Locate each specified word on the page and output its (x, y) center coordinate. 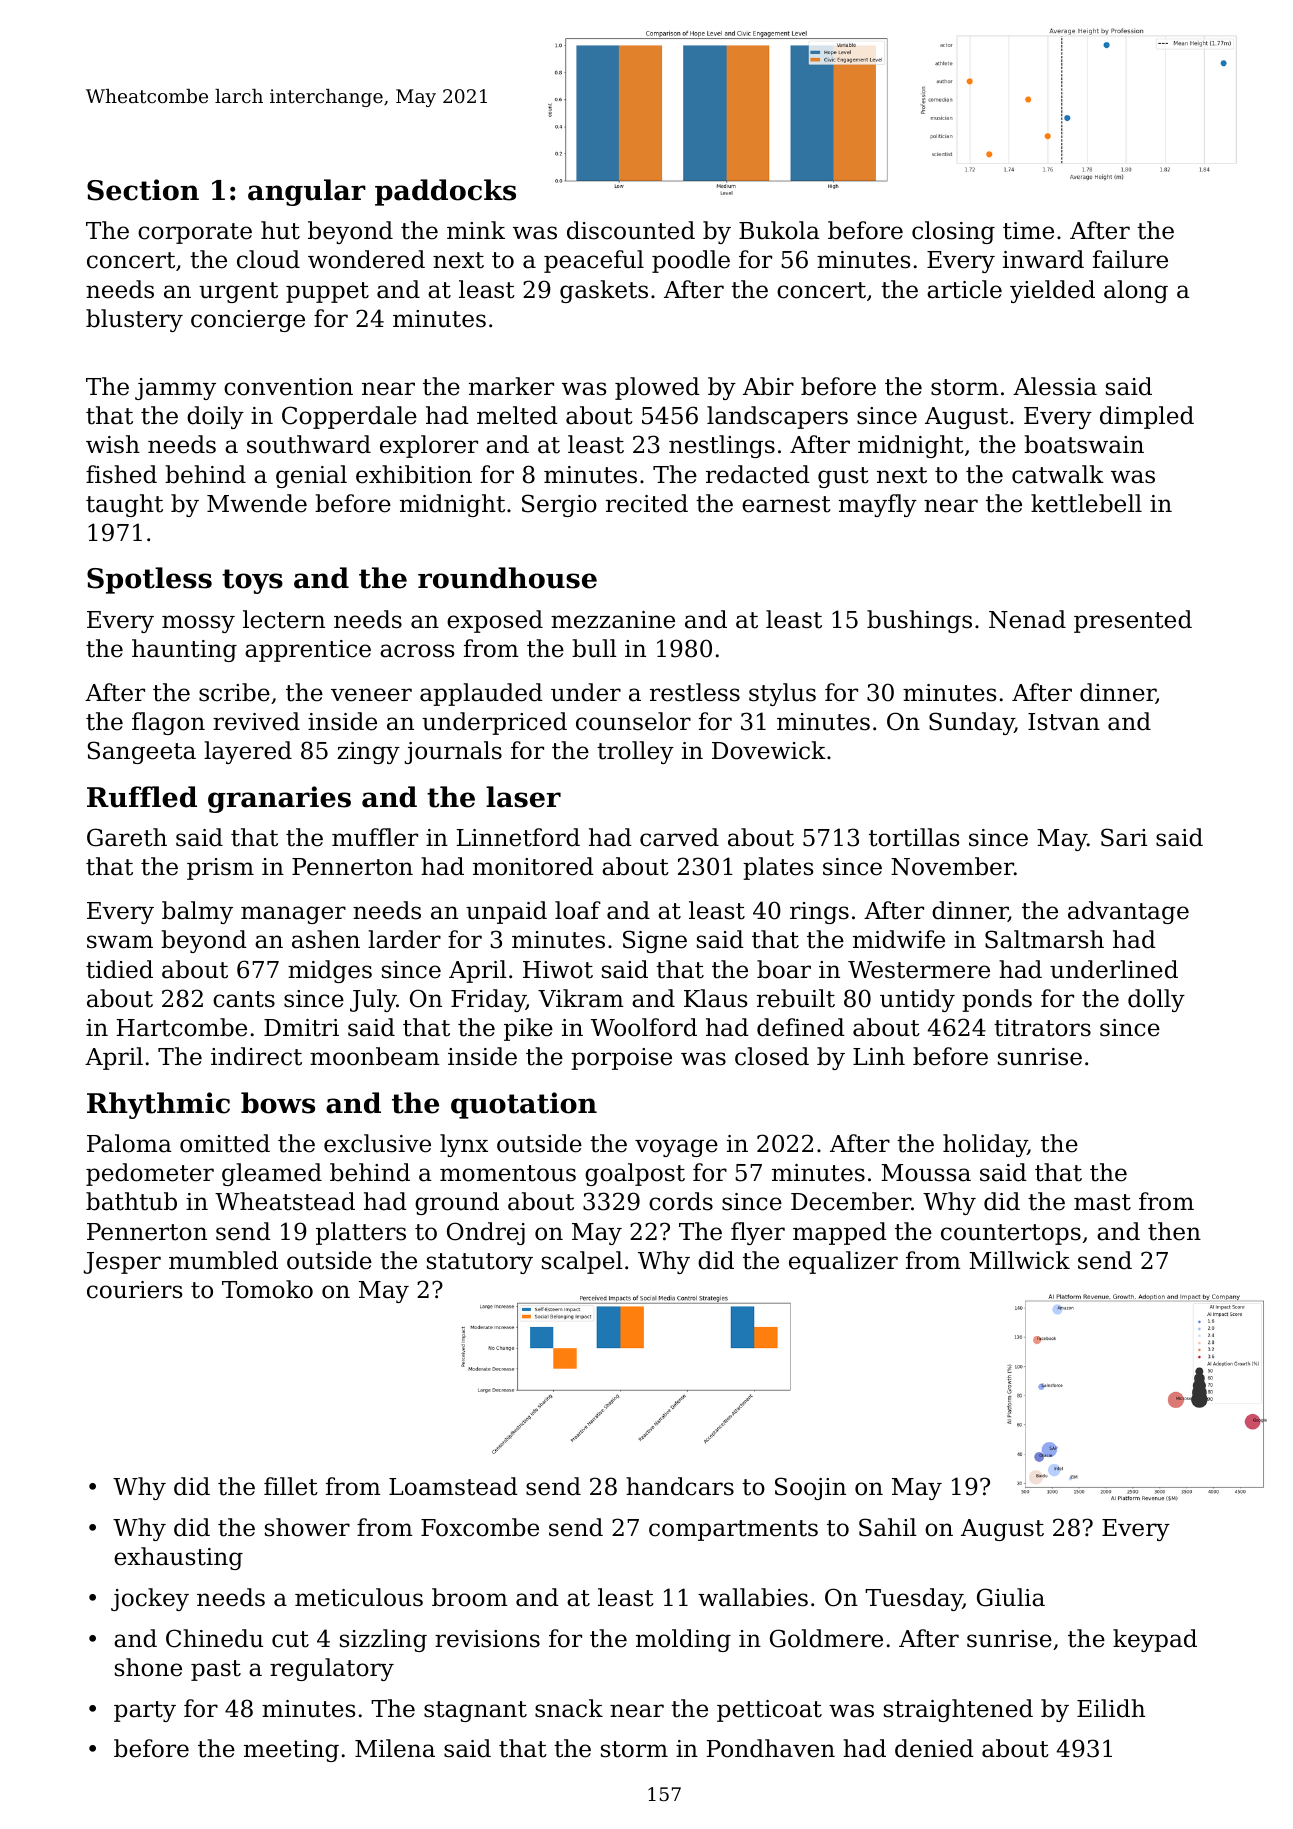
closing (953, 232)
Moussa (926, 1173)
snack (569, 1708)
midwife (899, 939)
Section (143, 190)
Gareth (127, 837)
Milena (395, 1748)
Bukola (779, 230)
